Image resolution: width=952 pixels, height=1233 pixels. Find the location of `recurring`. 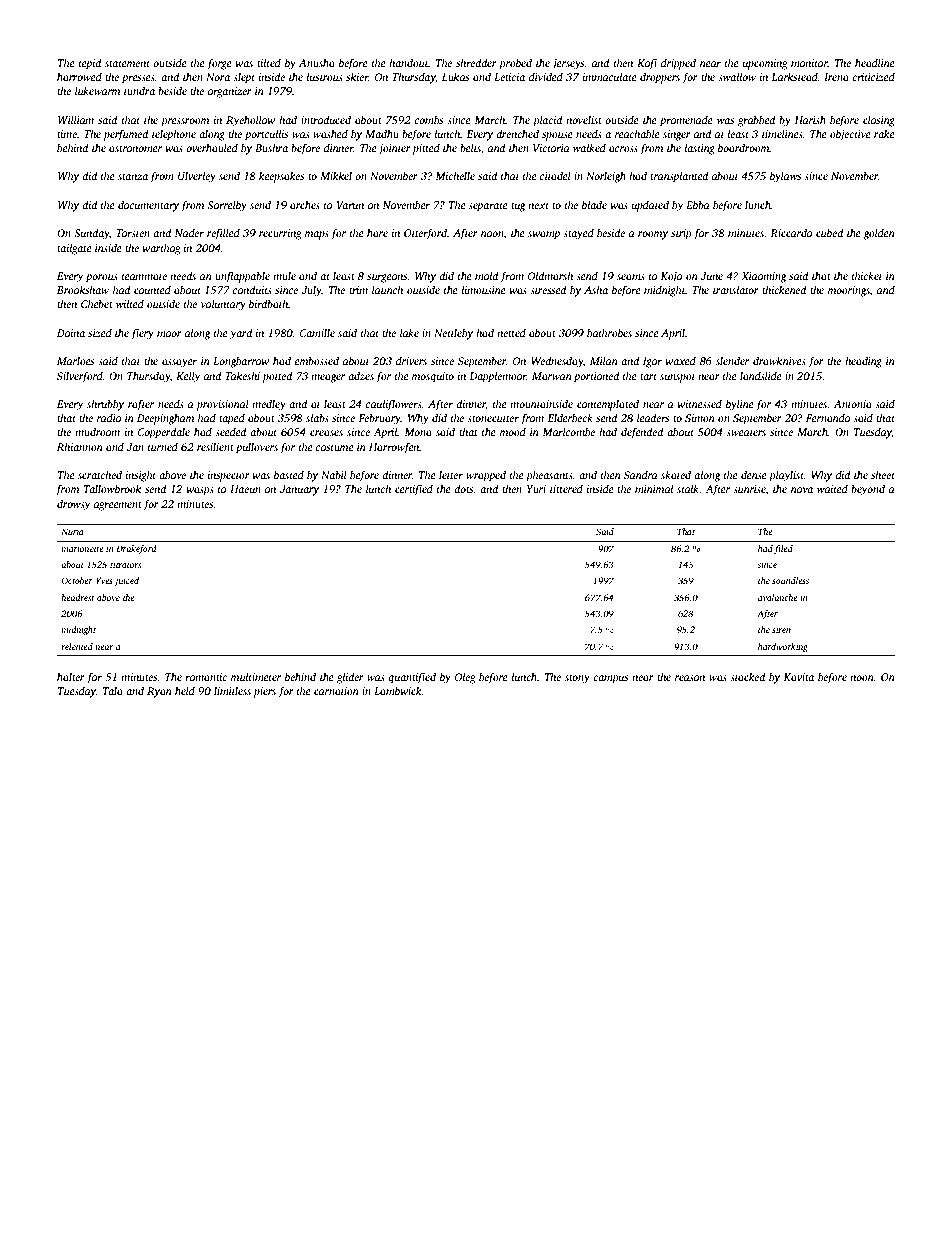

recurring is located at coordinates (280, 234).
